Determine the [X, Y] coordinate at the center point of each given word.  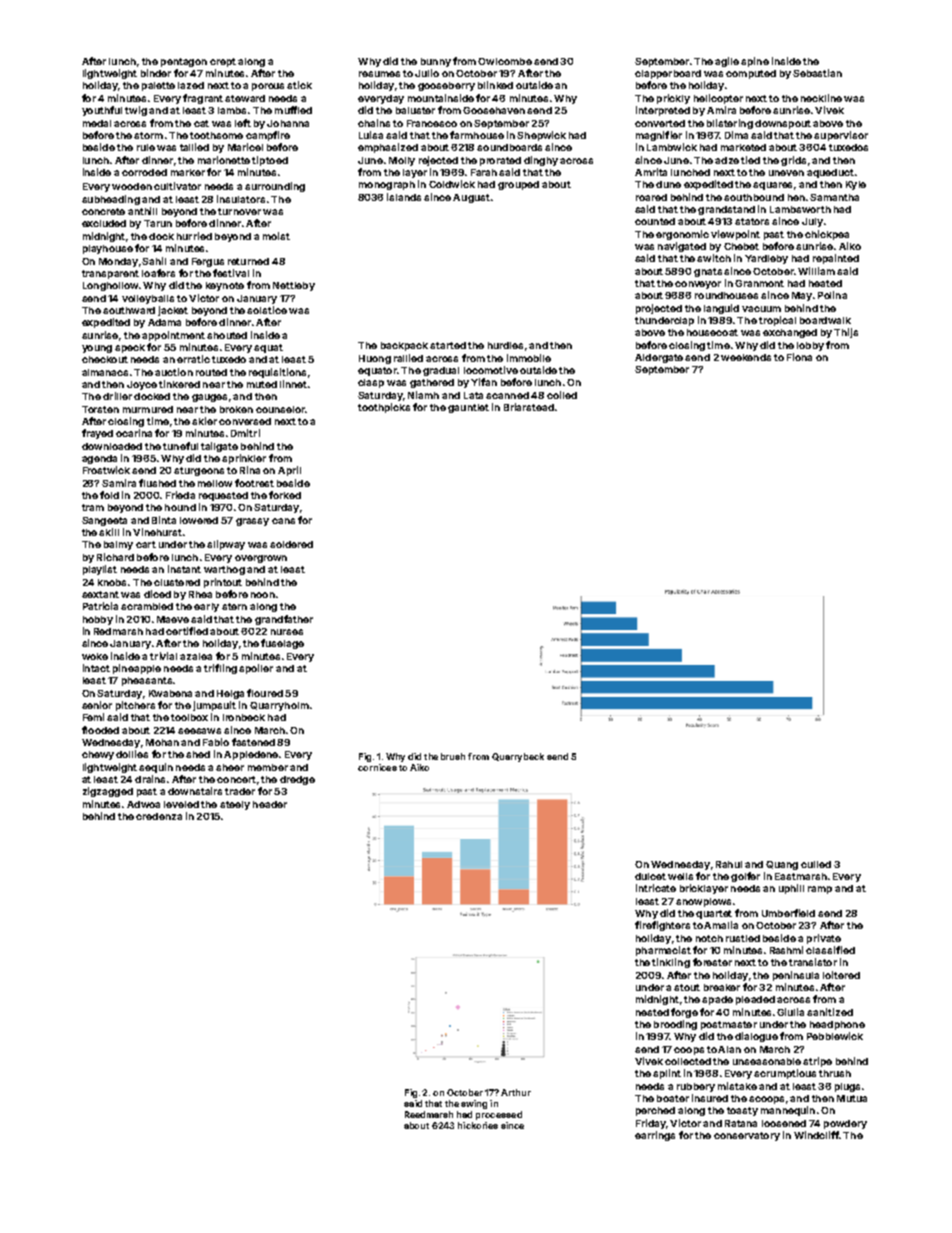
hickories [478, 1125]
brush [453, 756]
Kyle [856, 185]
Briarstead [529, 407]
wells [680, 876]
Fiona [799, 357]
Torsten [100, 409]
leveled [181, 804]
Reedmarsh [429, 1114]
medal [97, 123]
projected [659, 309]
